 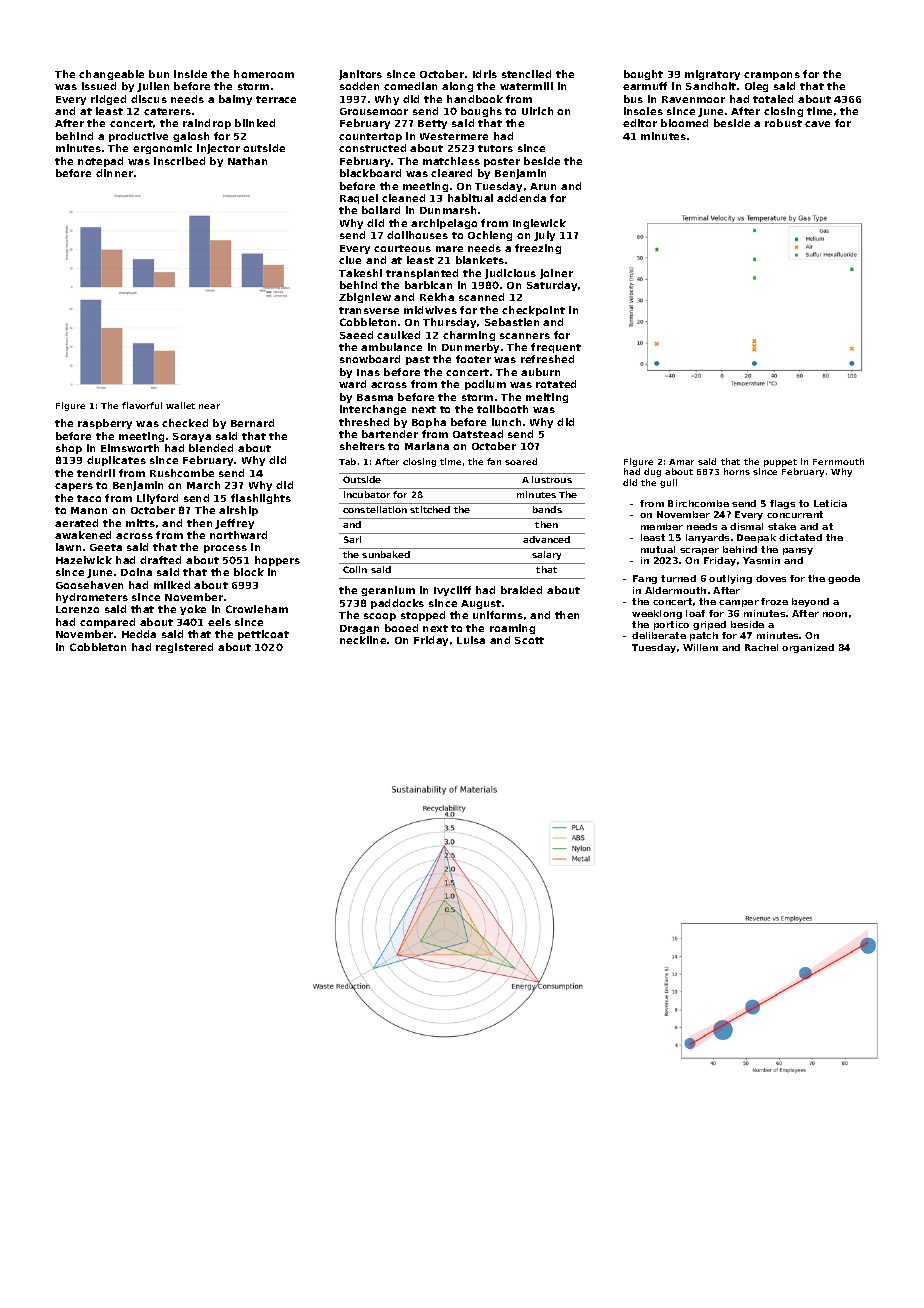 I want to click on handbook, so click(x=475, y=99).
